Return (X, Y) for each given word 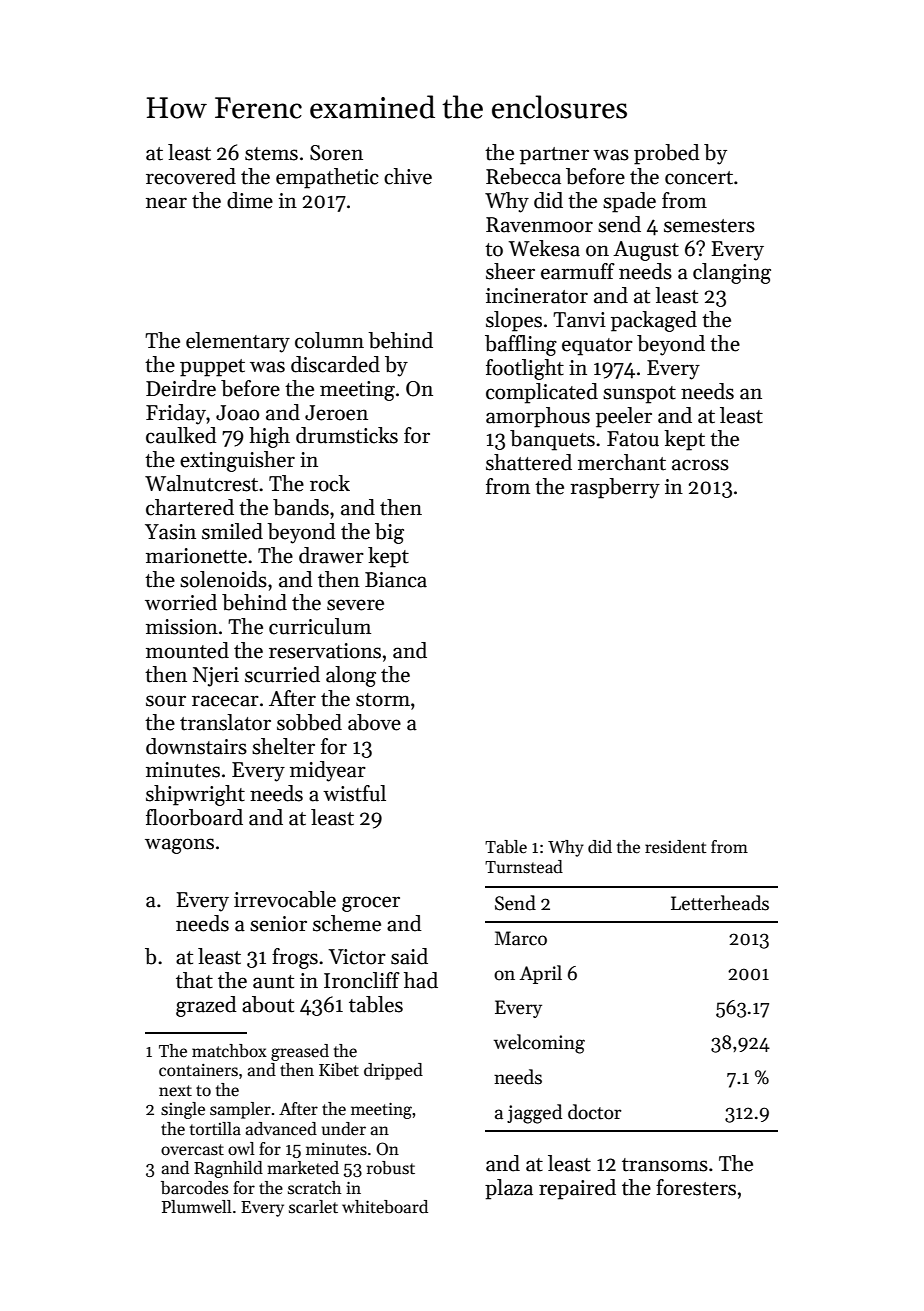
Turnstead (524, 867)
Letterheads (720, 903)
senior (278, 924)
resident (676, 847)
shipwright (195, 795)
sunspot (639, 395)
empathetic (327, 178)
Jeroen (336, 413)
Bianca (396, 580)
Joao (237, 413)
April (541, 974)
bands (301, 507)
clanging (732, 273)
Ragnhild (228, 1169)
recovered (191, 176)
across (700, 465)
